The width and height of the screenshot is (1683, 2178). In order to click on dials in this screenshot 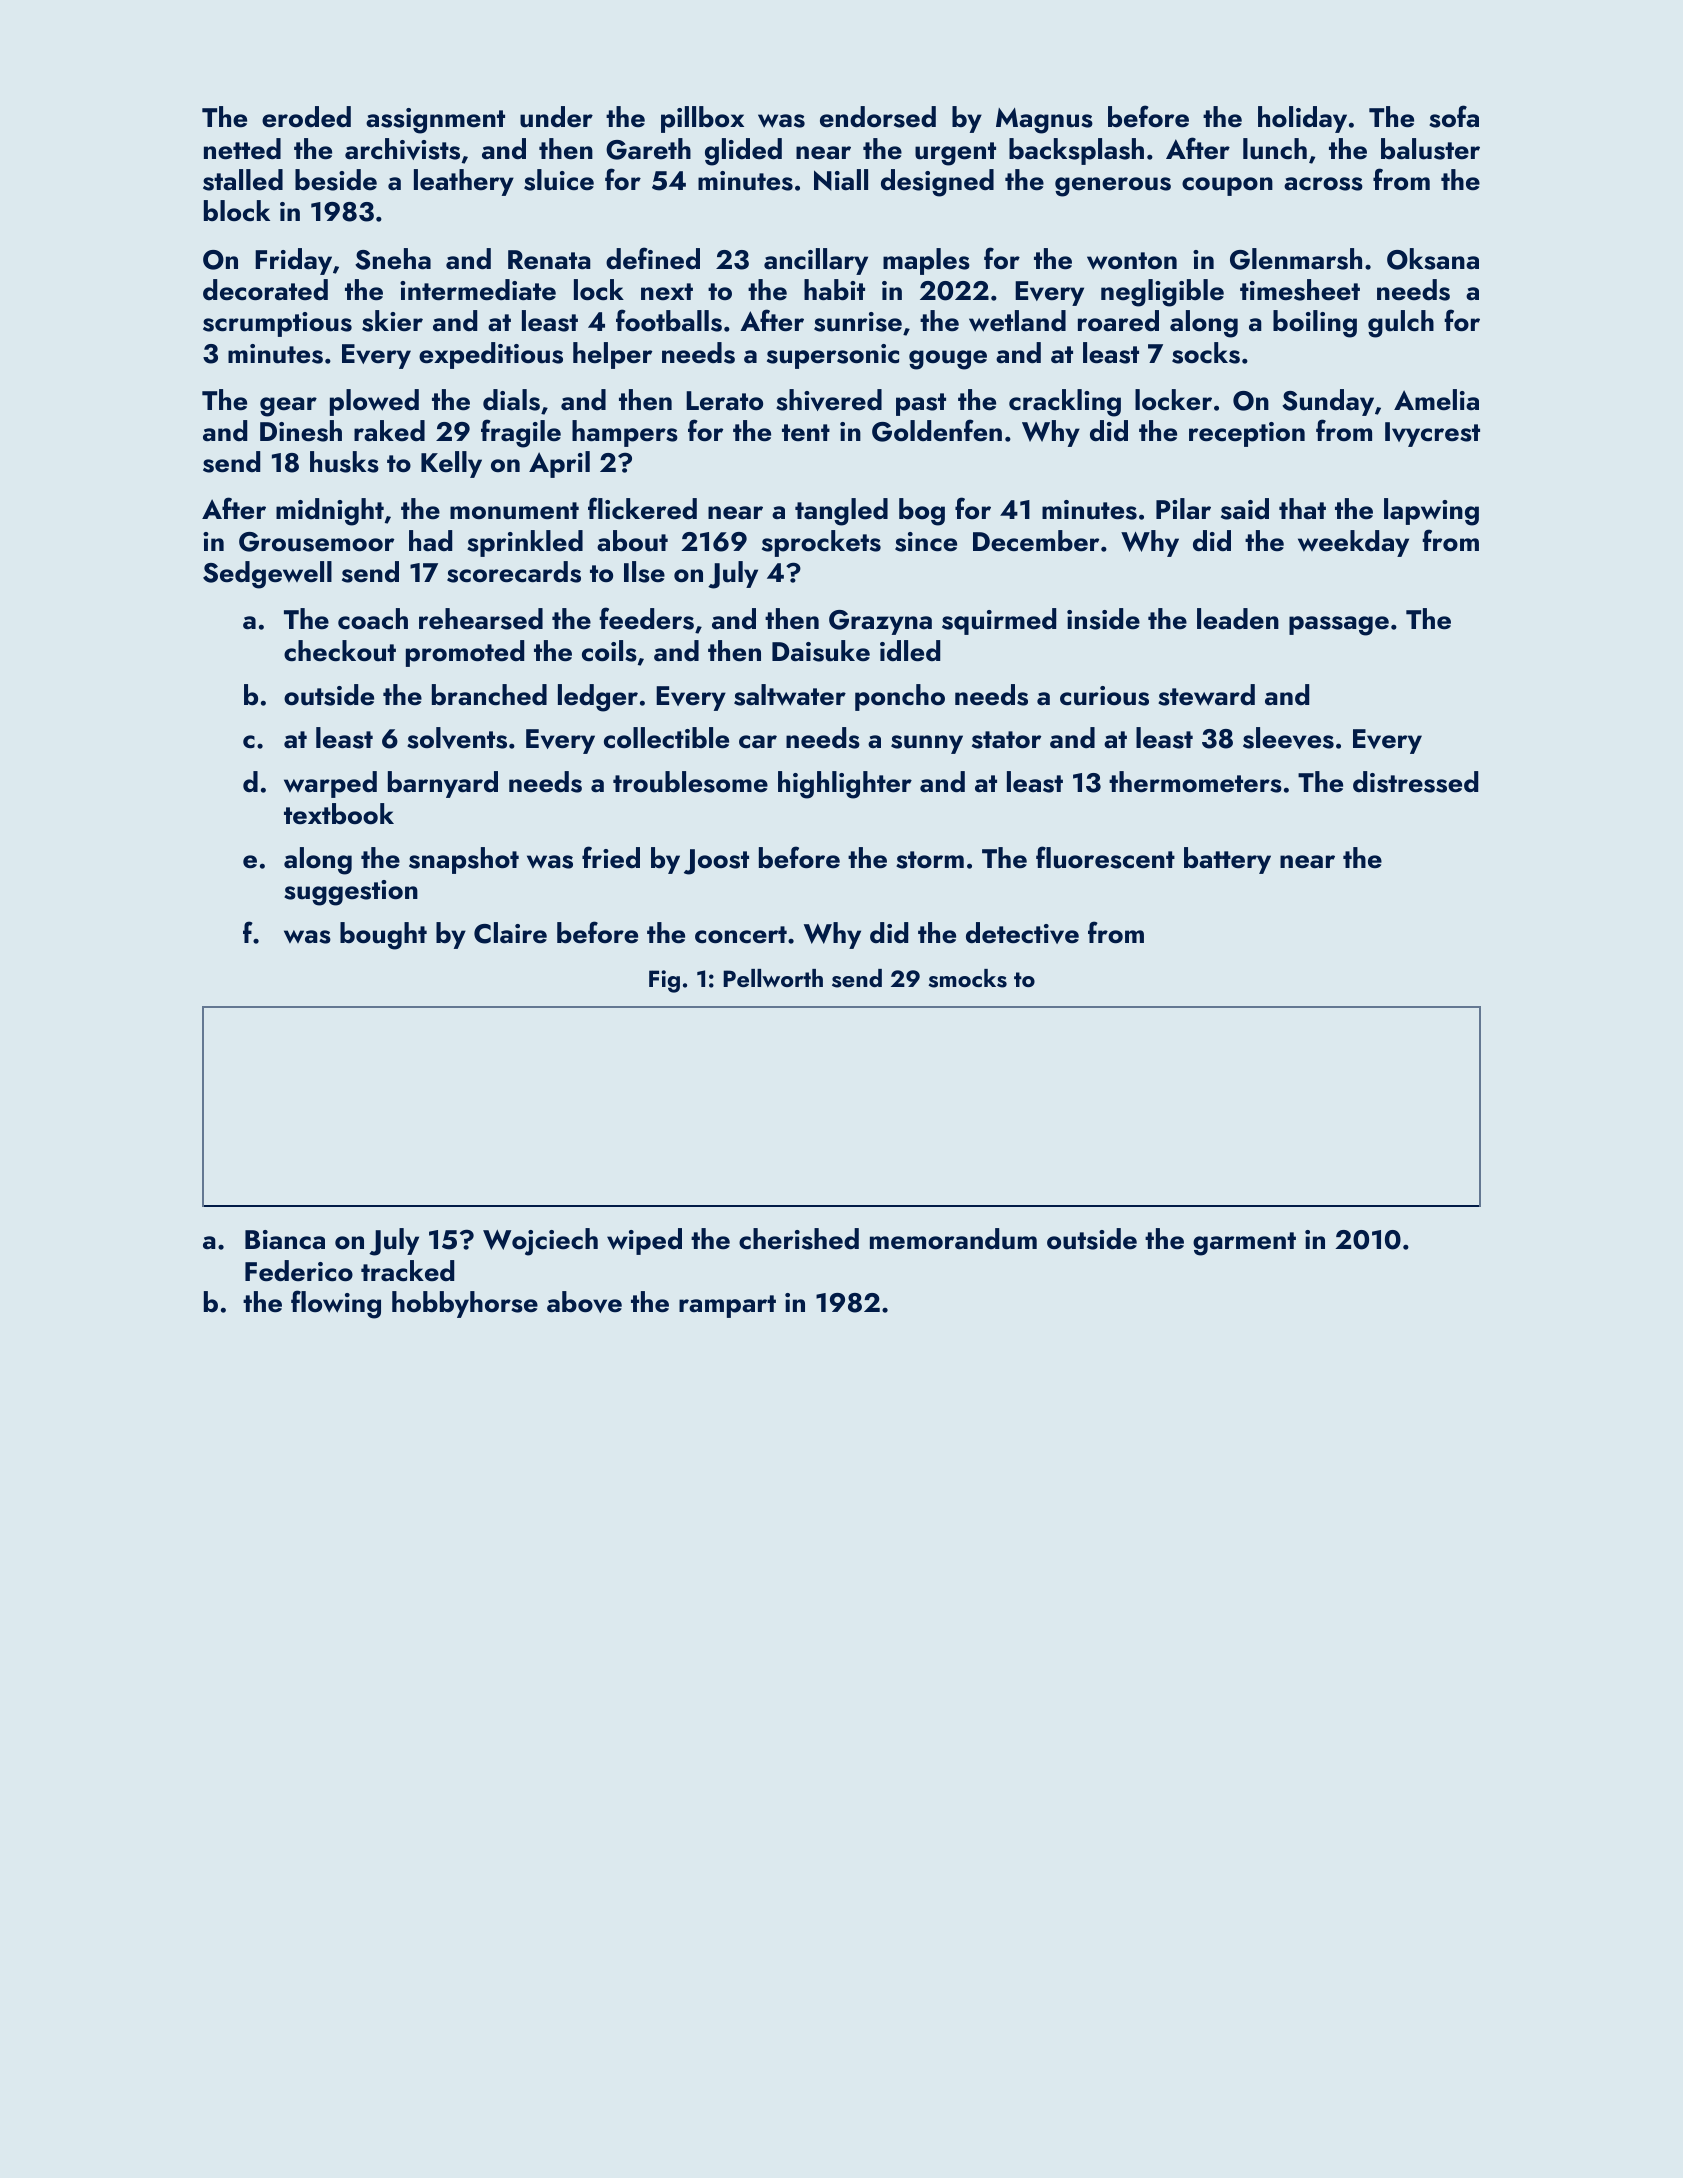, I will do `click(511, 400)`.
